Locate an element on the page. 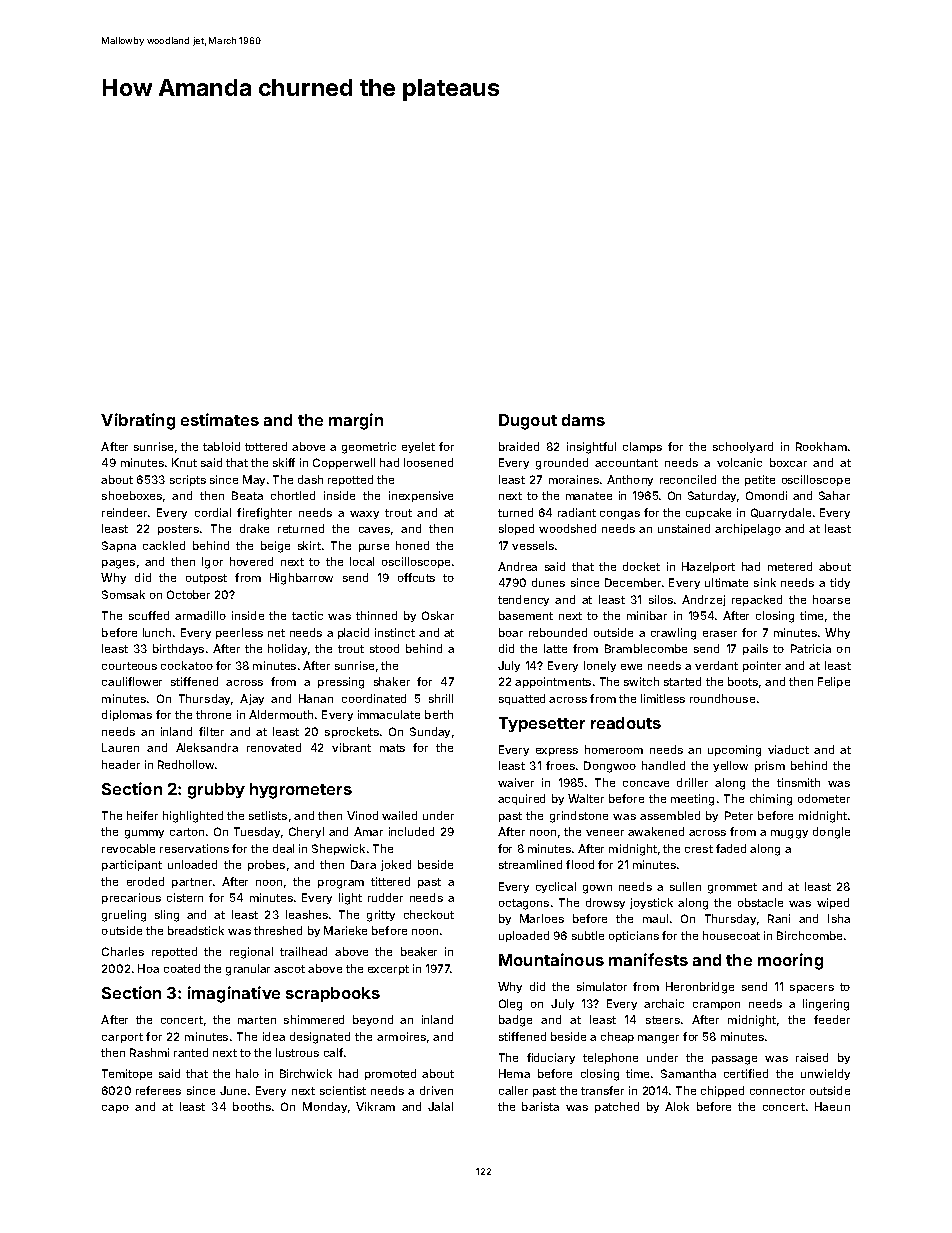 The width and height of the page is (952, 1233). holiday is located at coordinates (287, 649).
